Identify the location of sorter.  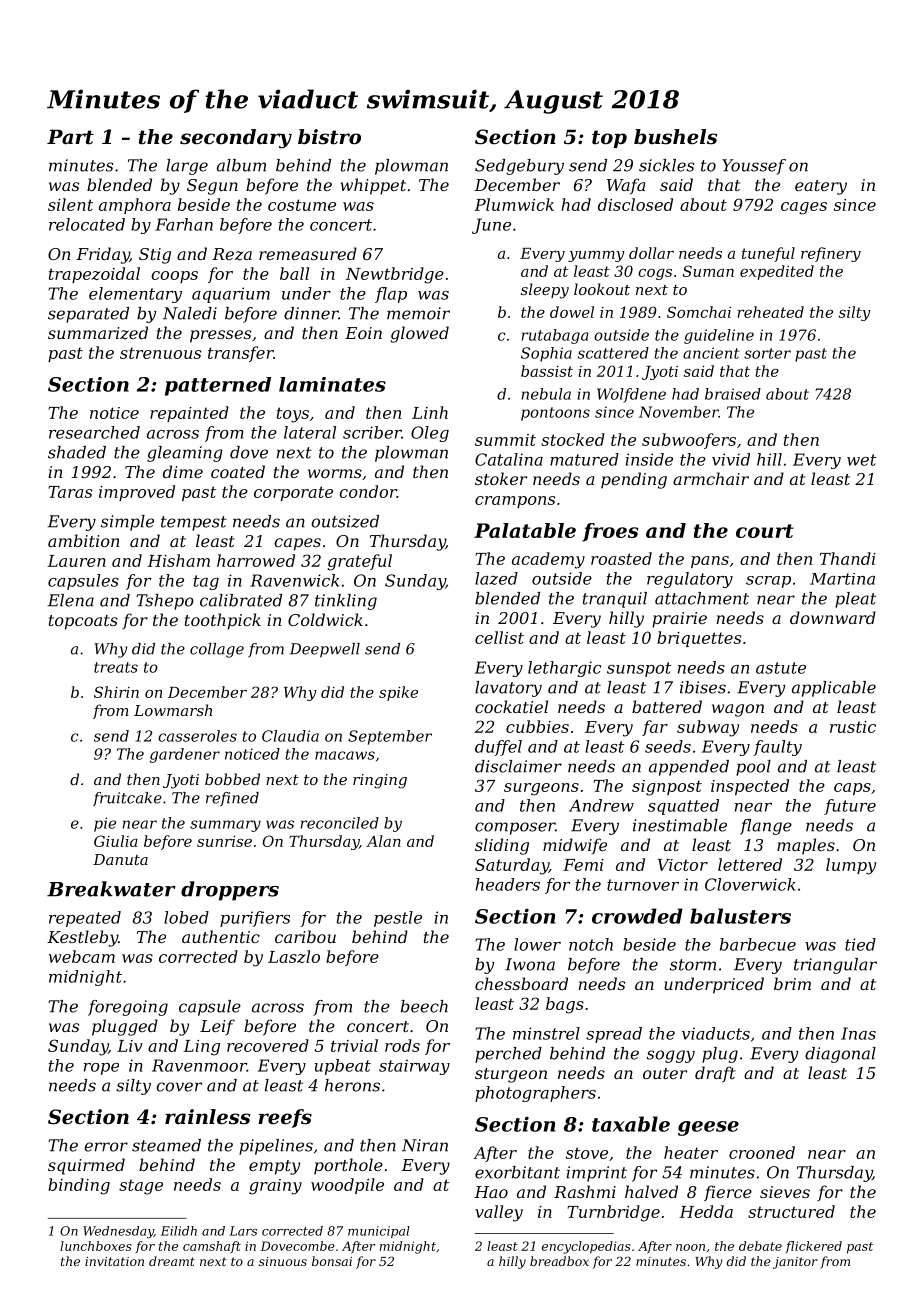
(767, 353).
